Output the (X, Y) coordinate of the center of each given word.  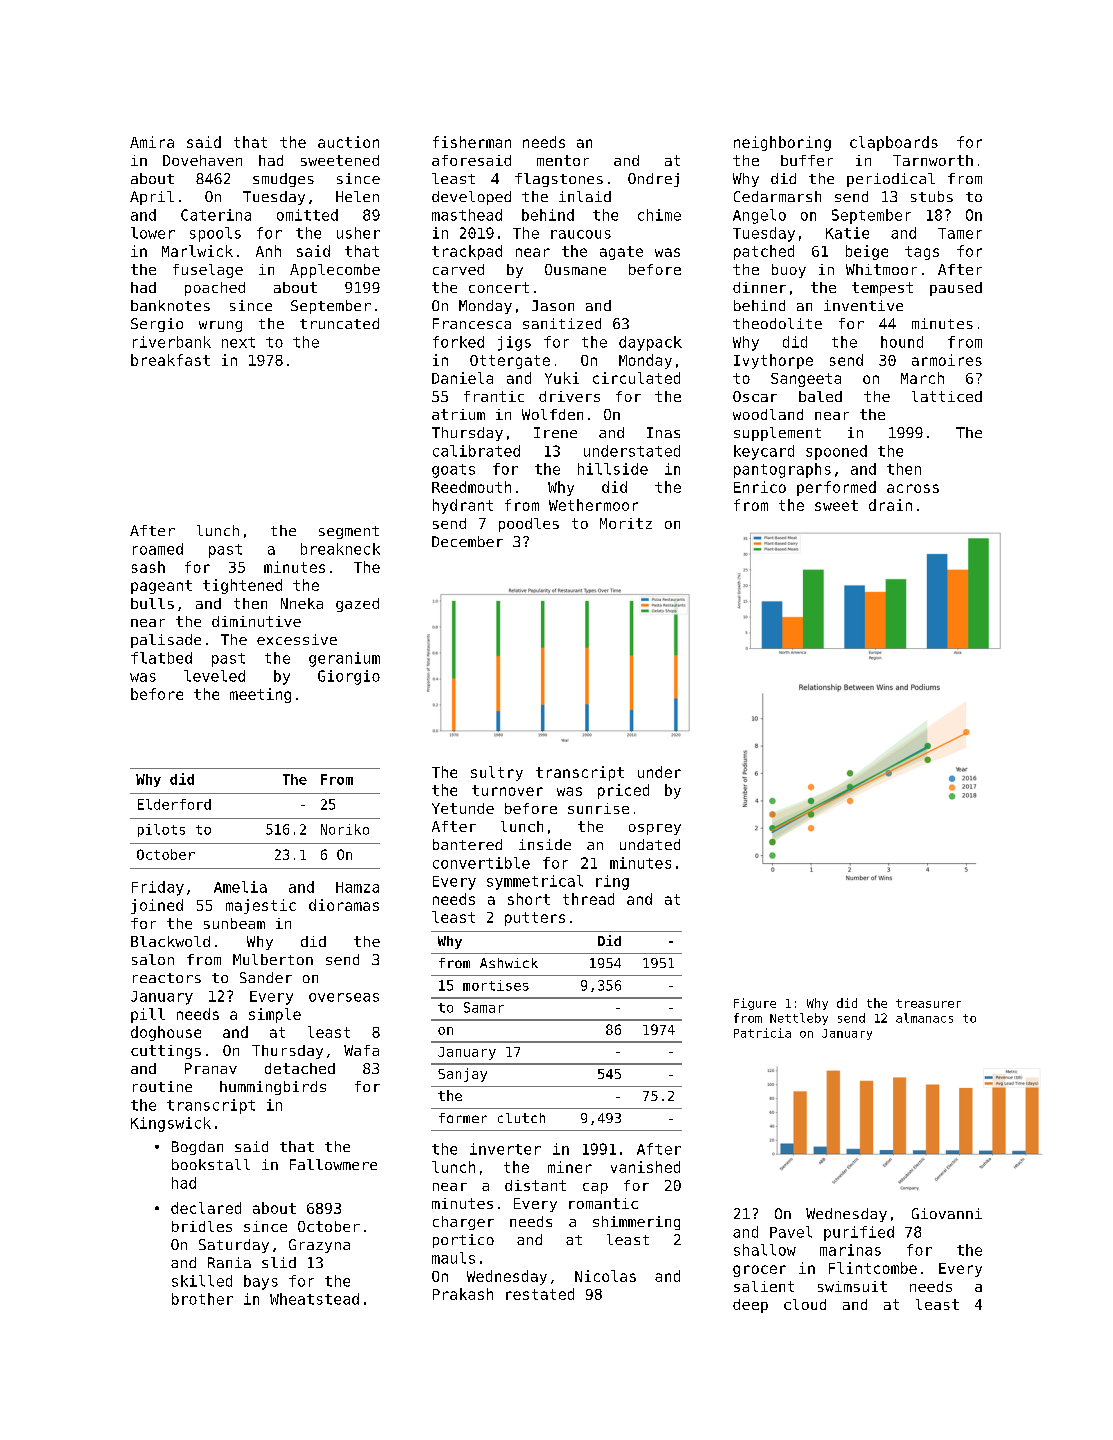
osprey (655, 829)
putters (535, 919)
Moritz (626, 523)
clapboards (894, 143)
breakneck (340, 549)
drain (890, 505)
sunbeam (234, 923)
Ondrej (653, 180)
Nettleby (799, 1019)
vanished (645, 1167)
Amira (152, 142)
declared (206, 1208)
